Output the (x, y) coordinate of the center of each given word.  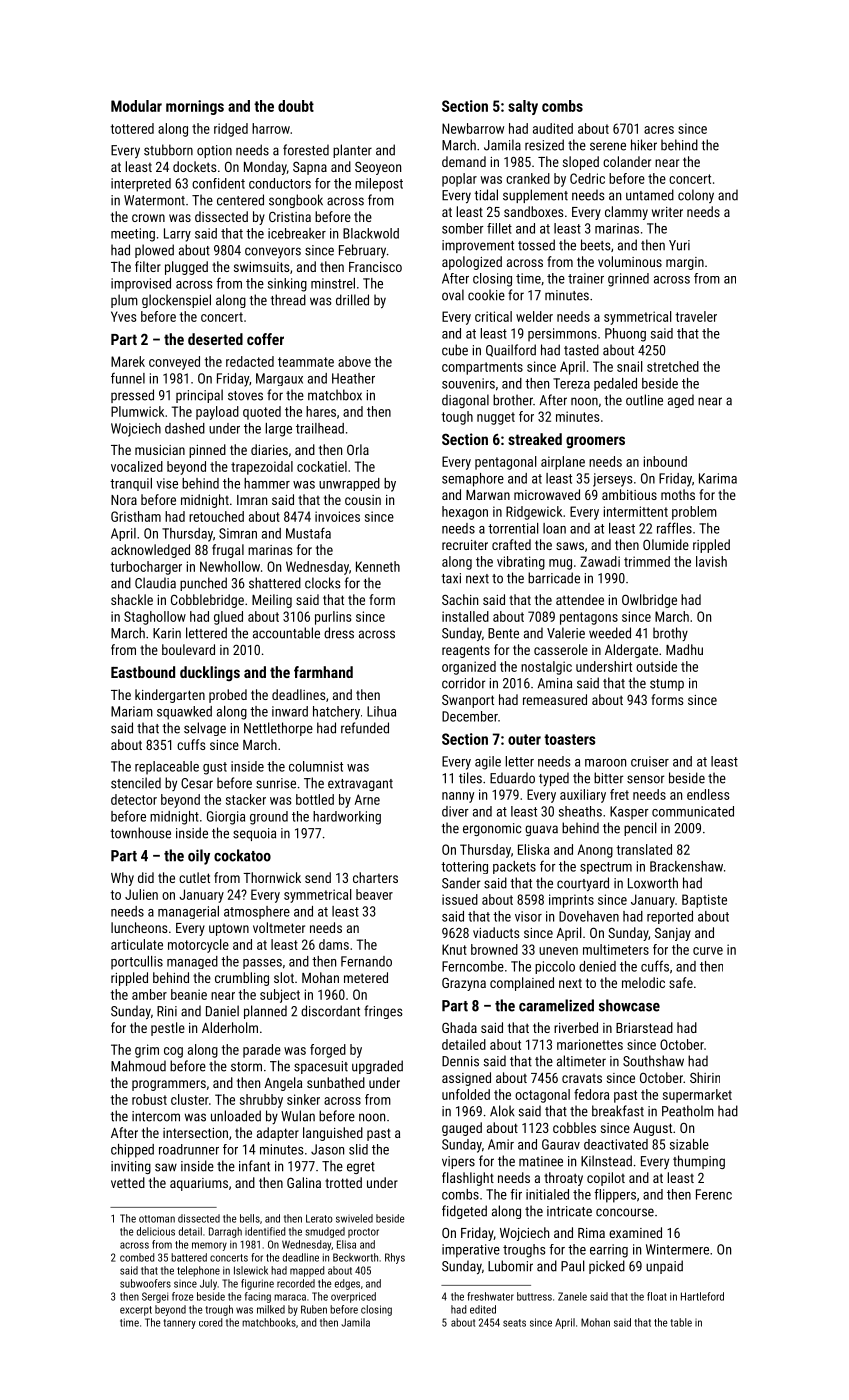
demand (464, 161)
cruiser (650, 761)
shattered (275, 583)
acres (659, 130)
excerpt (136, 1311)
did (146, 877)
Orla (358, 449)
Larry (177, 235)
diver (455, 811)
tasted (581, 350)
